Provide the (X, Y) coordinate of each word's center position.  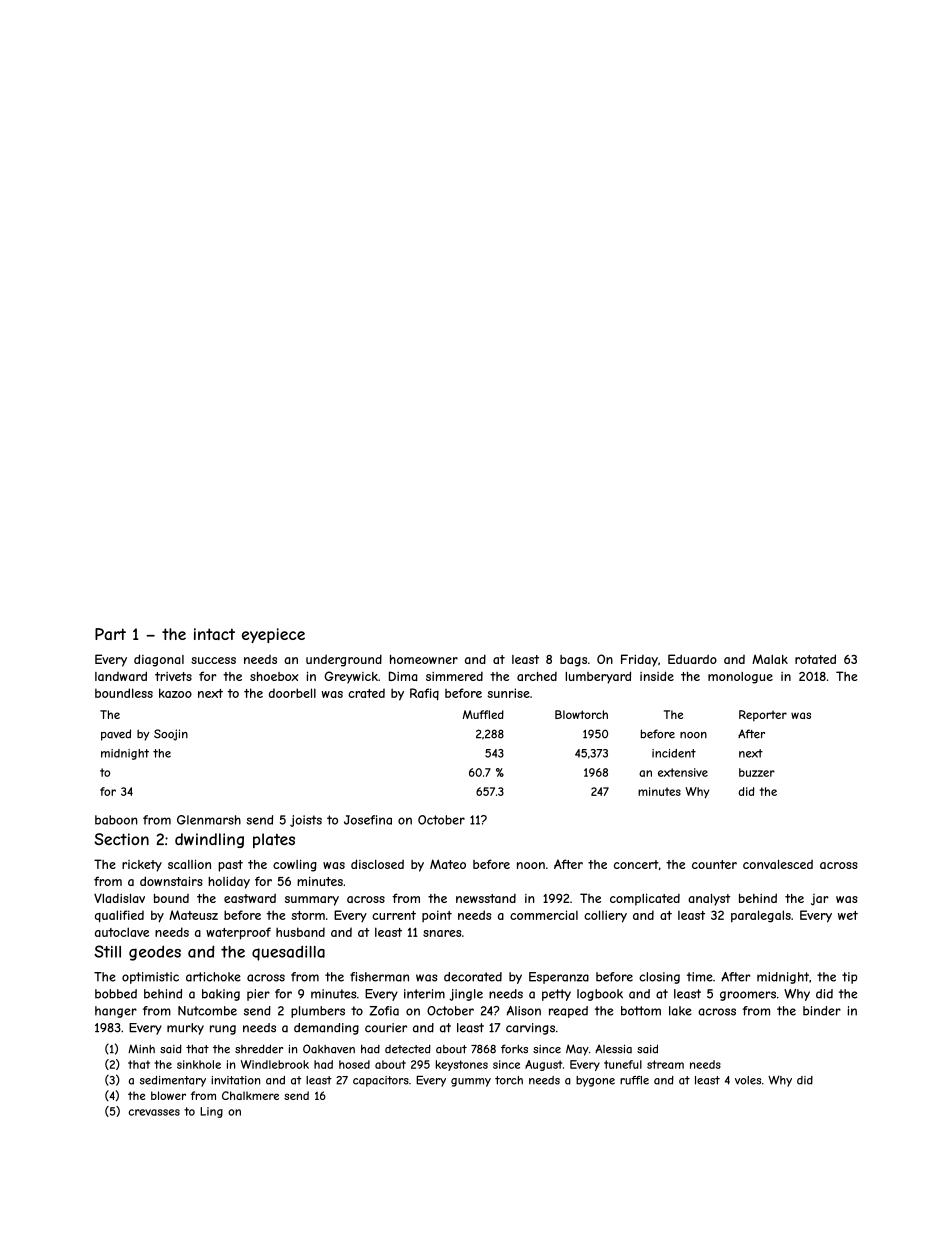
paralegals (761, 916)
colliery (605, 916)
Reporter (763, 715)
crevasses (154, 1112)
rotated (815, 659)
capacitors (381, 1081)
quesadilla (288, 953)
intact (214, 634)
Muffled (483, 714)
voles (748, 1080)
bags (573, 661)
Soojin (171, 735)
